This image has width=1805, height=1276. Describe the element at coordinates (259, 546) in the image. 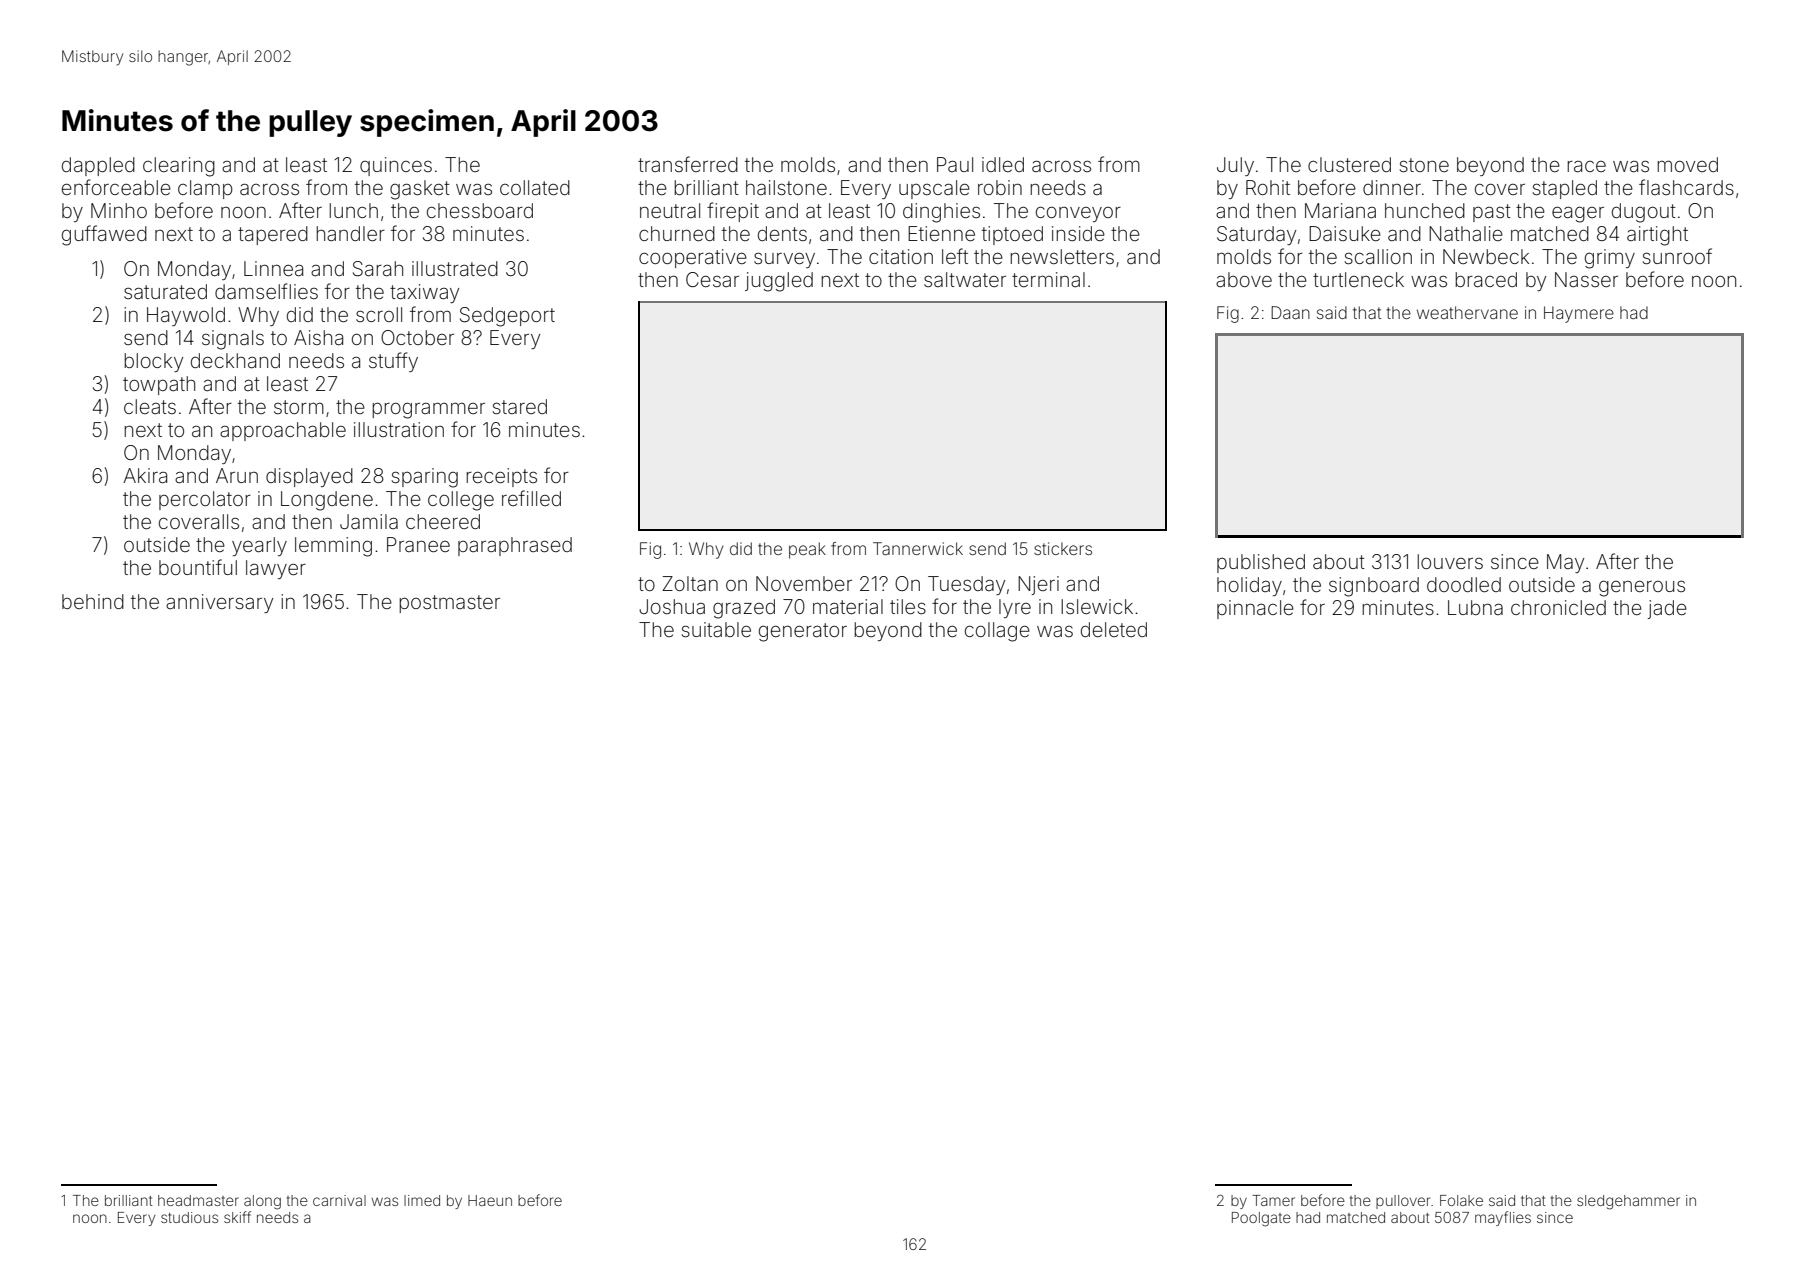

I see `yearly` at that location.
